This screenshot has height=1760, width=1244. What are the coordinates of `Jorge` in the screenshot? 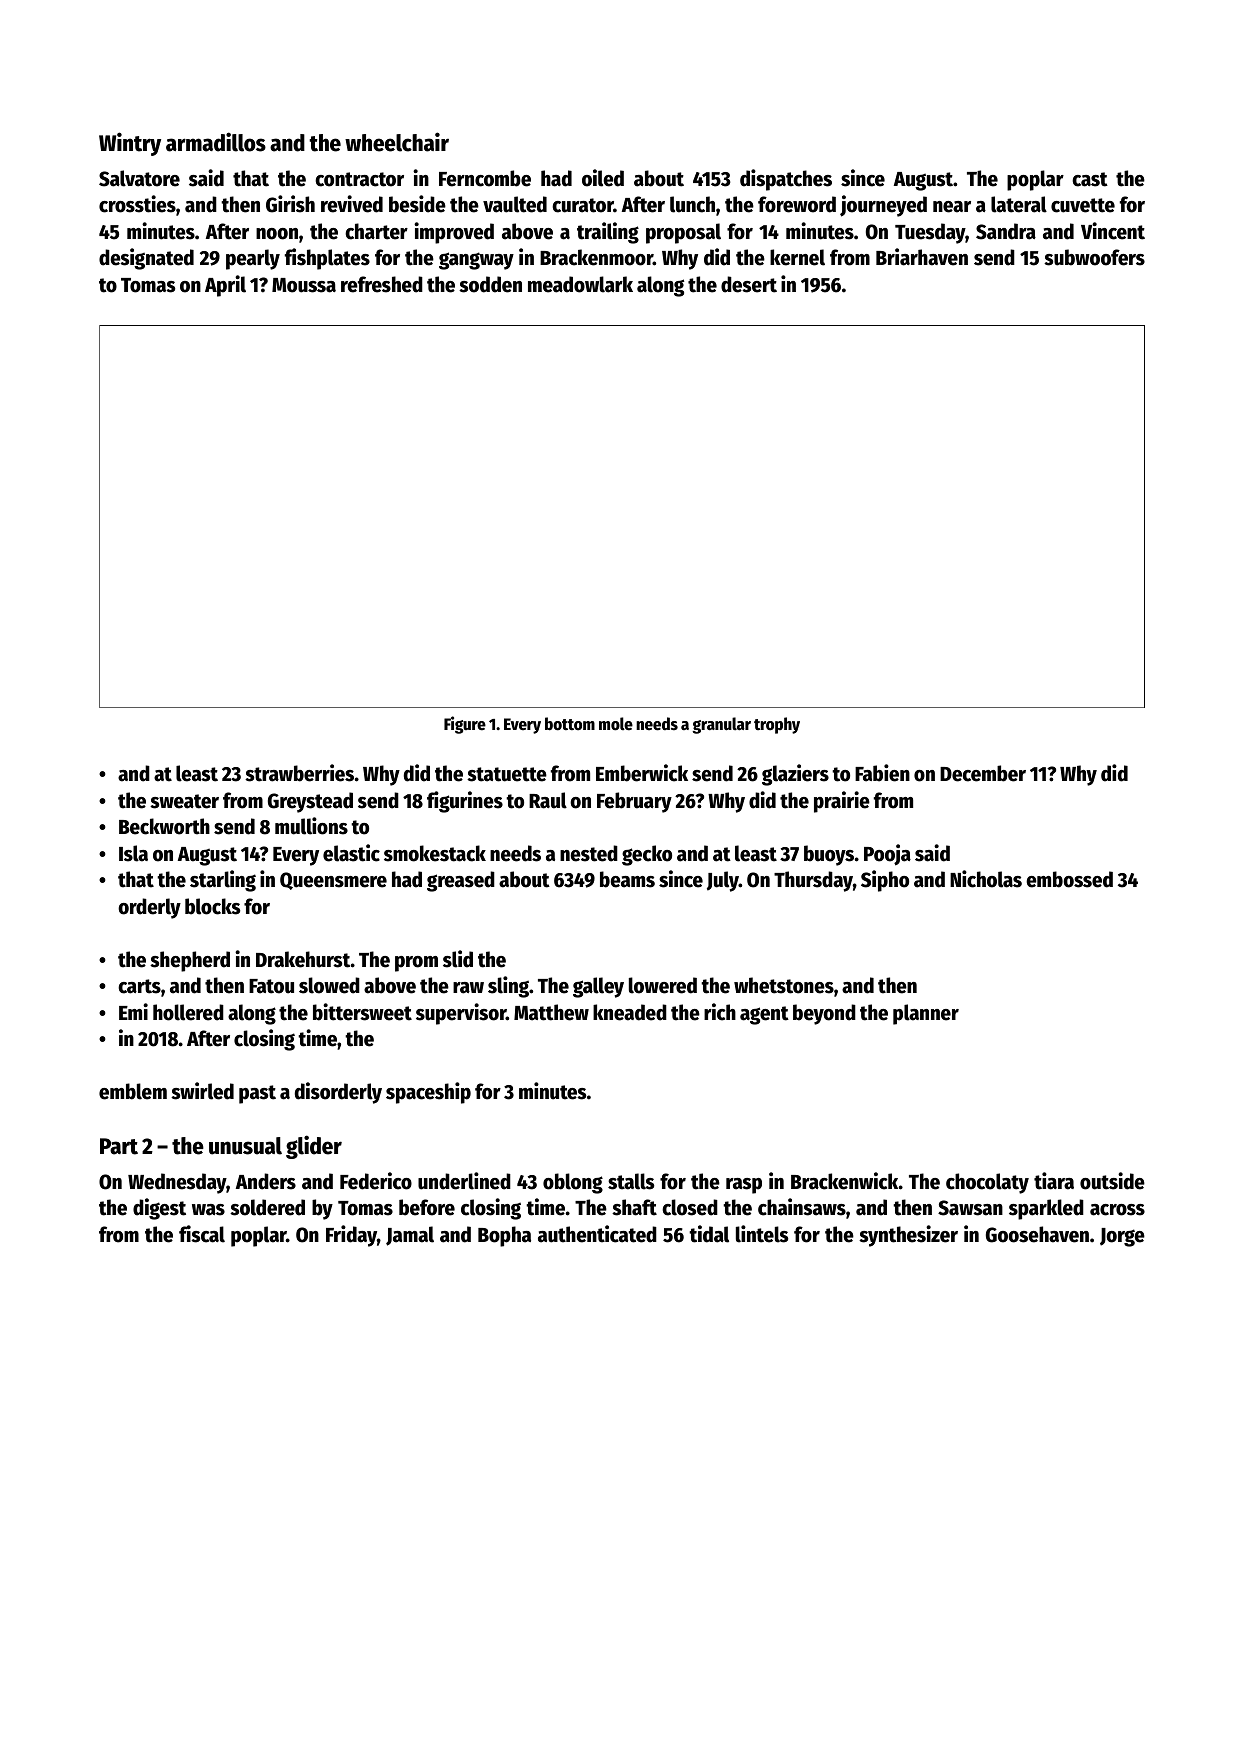 It's located at (1122, 1237).
